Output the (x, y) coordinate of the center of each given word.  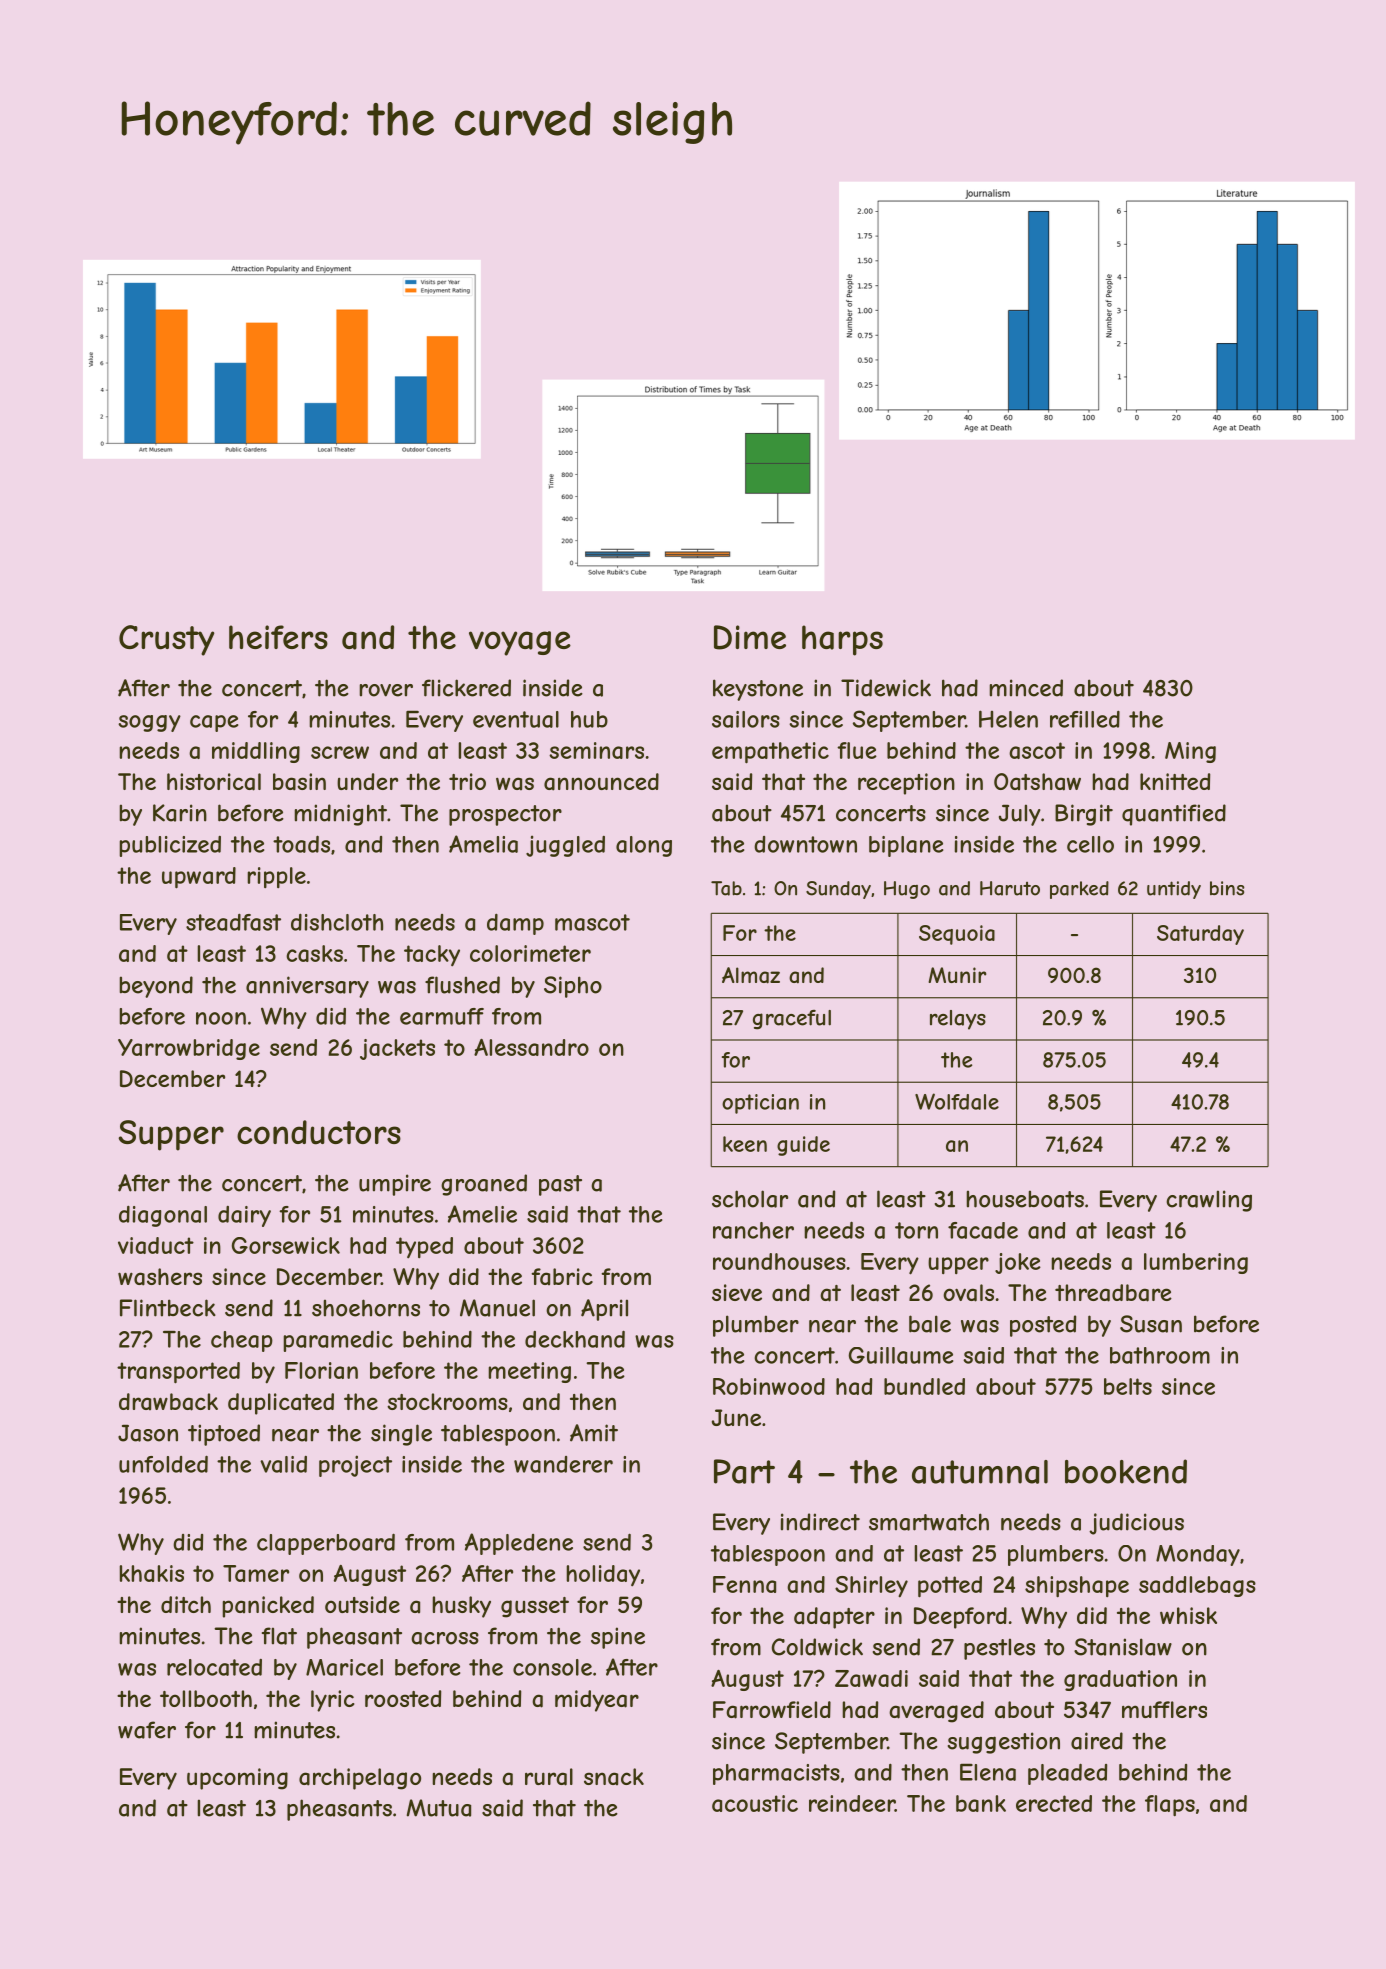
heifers (278, 637)
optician (760, 1104)
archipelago (360, 1779)
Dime (750, 637)
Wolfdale (957, 1101)
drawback (168, 1402)
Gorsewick (286, 1245)
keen (745, 1144)
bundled (924, 1386)
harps (842, 640)
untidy (1174, 890)
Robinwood (769, 1386)
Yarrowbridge (189, 1049)
